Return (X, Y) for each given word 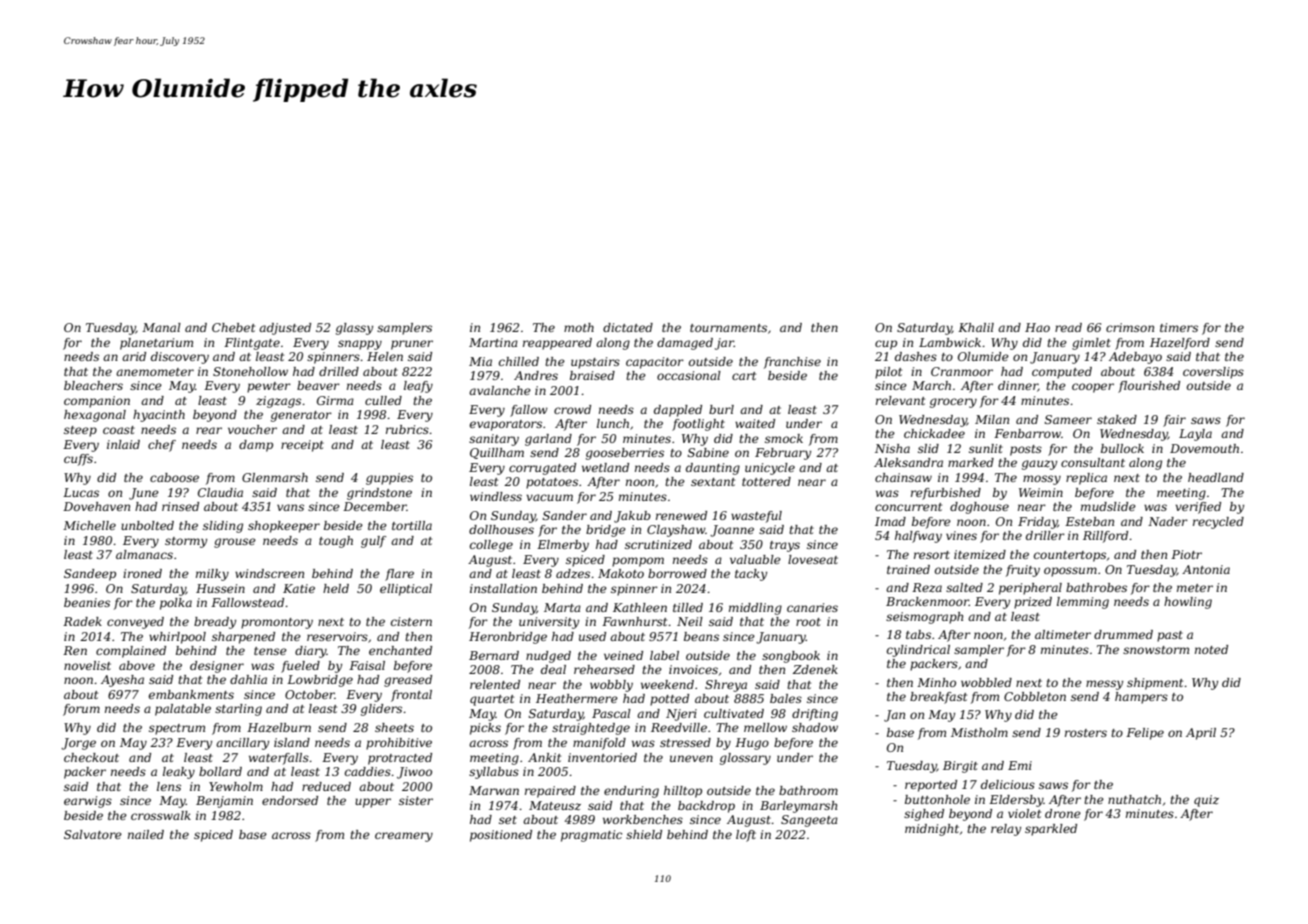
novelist (87, 665)
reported (931, 786)
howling (1188, 603)
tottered (766, 481)
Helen (385, 356)
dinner (1018, 386)
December (375, 506)
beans (701, 636)
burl (721, 409)
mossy (1042, 480)
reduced (326, 786)
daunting (713, 469)
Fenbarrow (1027, 433)
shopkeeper (284, 527)
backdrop (706, 807)
